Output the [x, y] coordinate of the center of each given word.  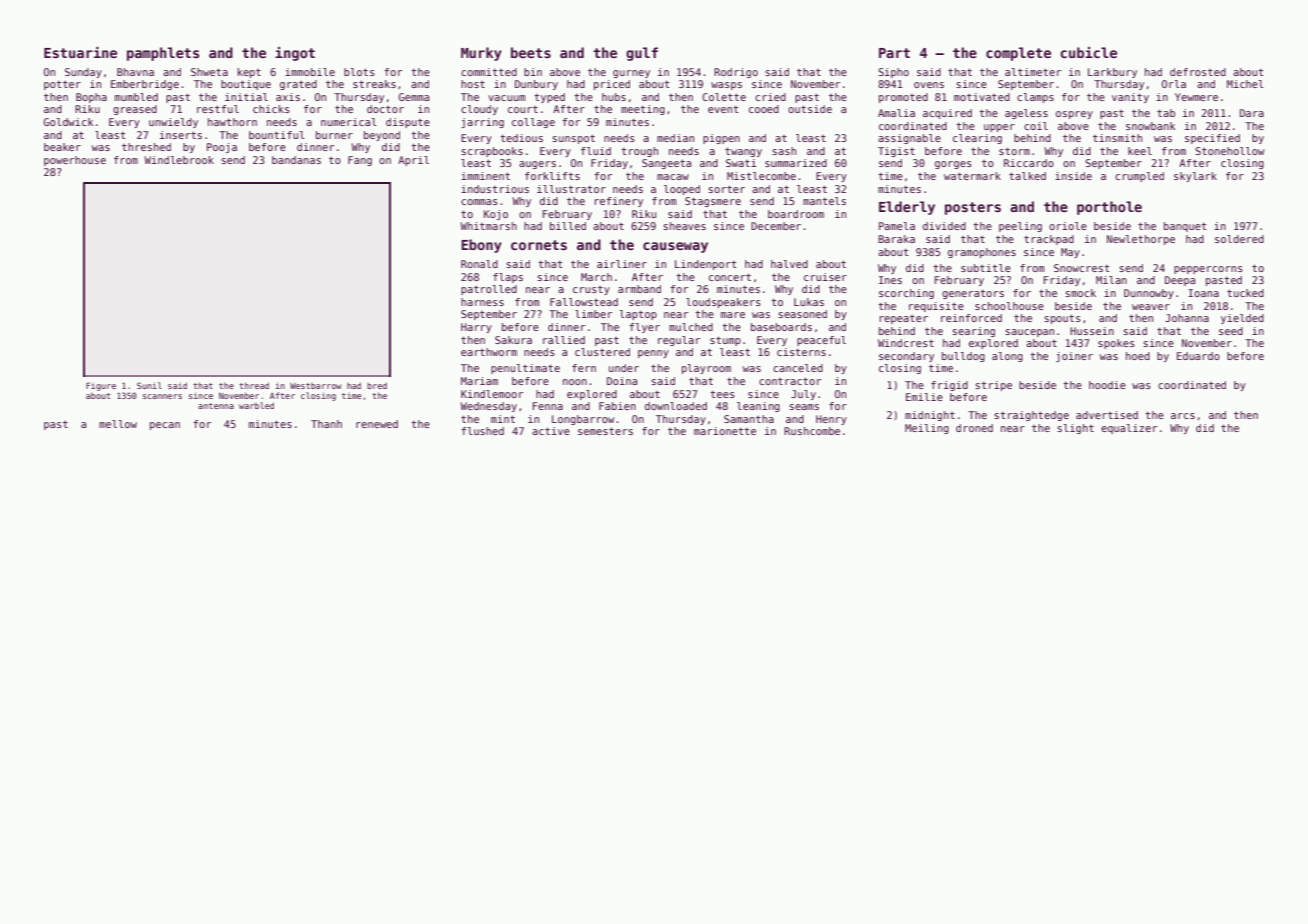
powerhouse [75, 161]
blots [359, 72]
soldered [1239, 239]
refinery [619, 202]
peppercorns [1208, 270]
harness [482, 302]
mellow [118, 424]
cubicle [1088, 52]
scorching [906, 294]
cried [770, 97]
